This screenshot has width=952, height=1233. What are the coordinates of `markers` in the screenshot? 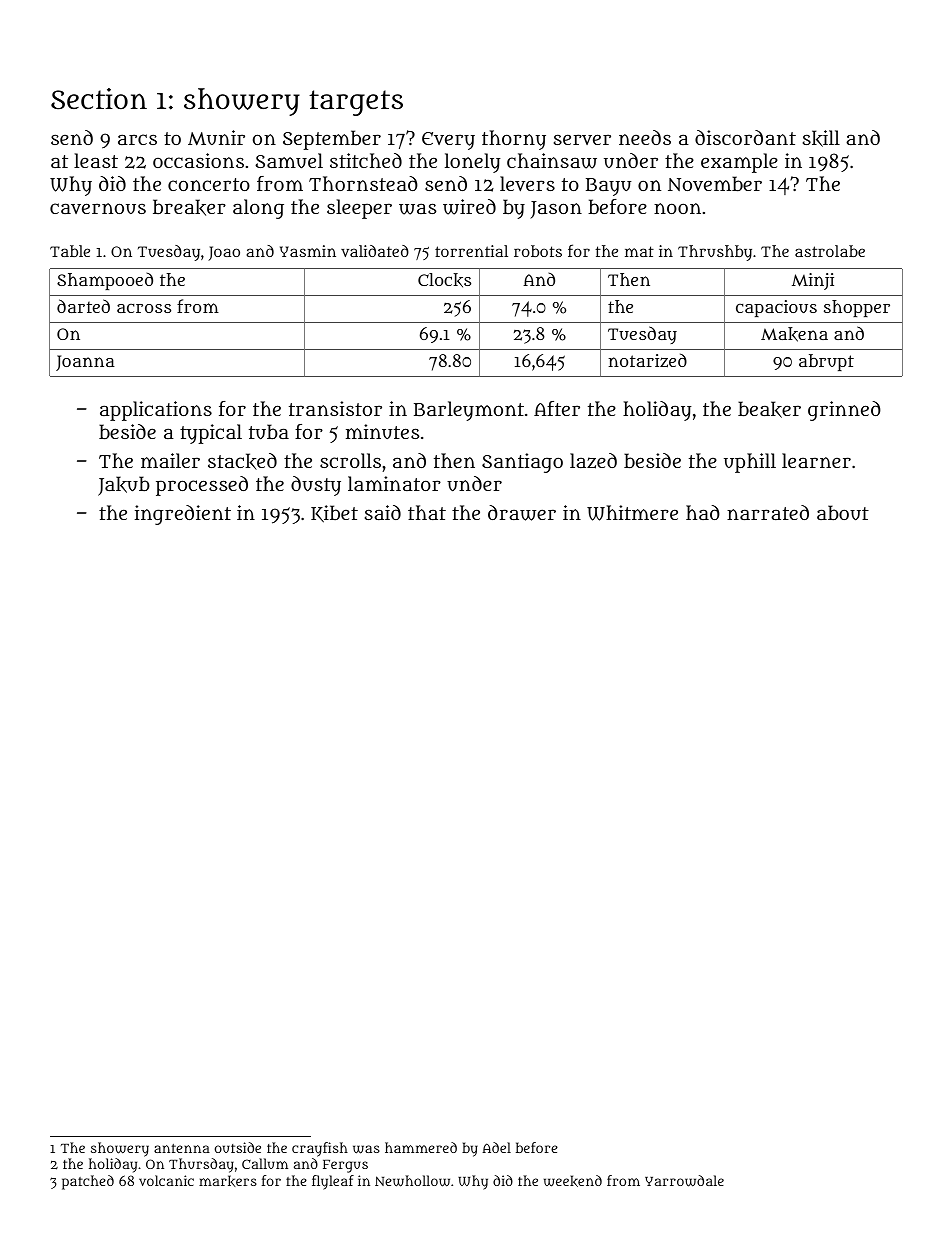 It's located at (228, 1181).
